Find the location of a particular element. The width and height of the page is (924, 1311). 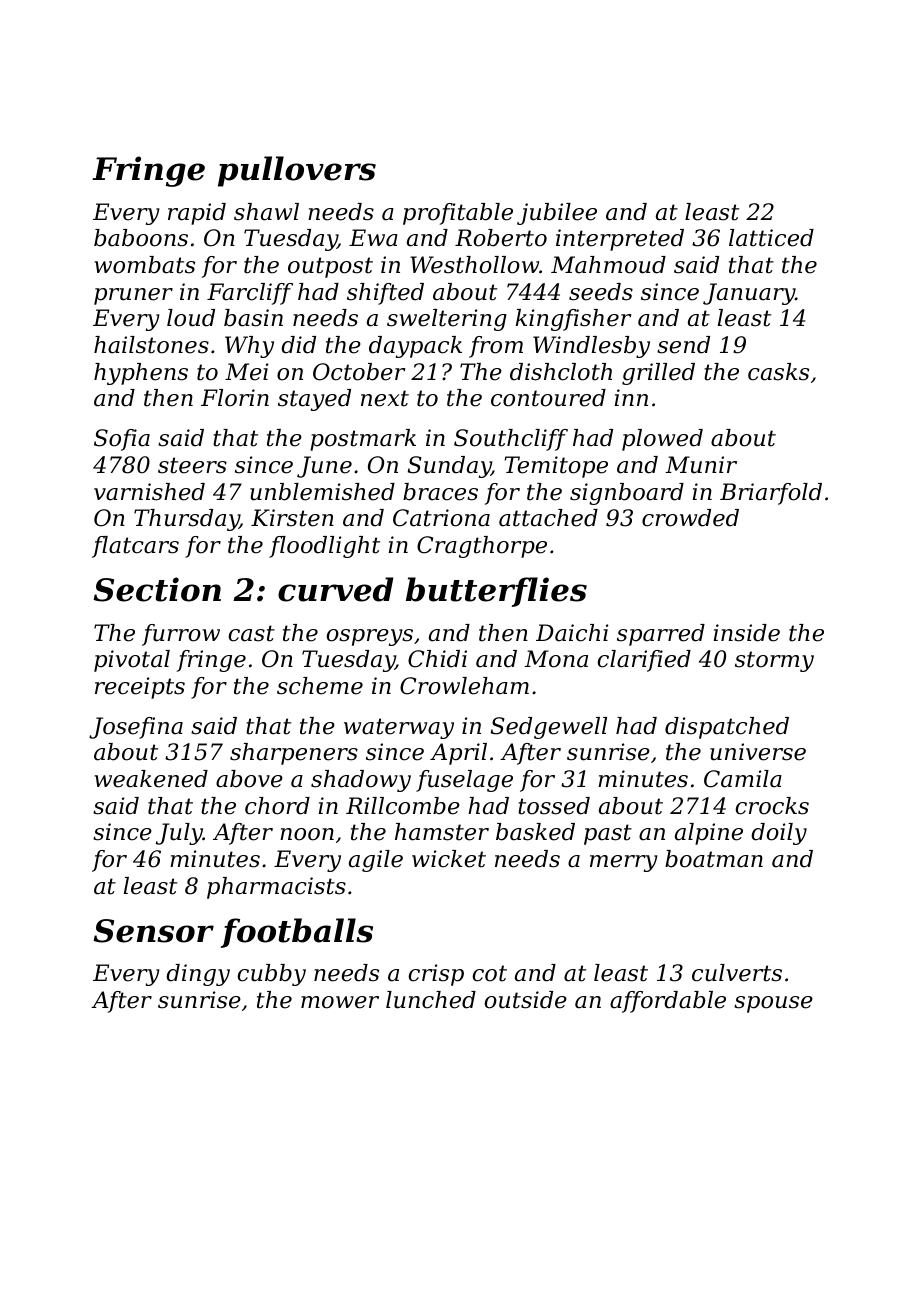

jubilee is located at coordinates (557, 214).
